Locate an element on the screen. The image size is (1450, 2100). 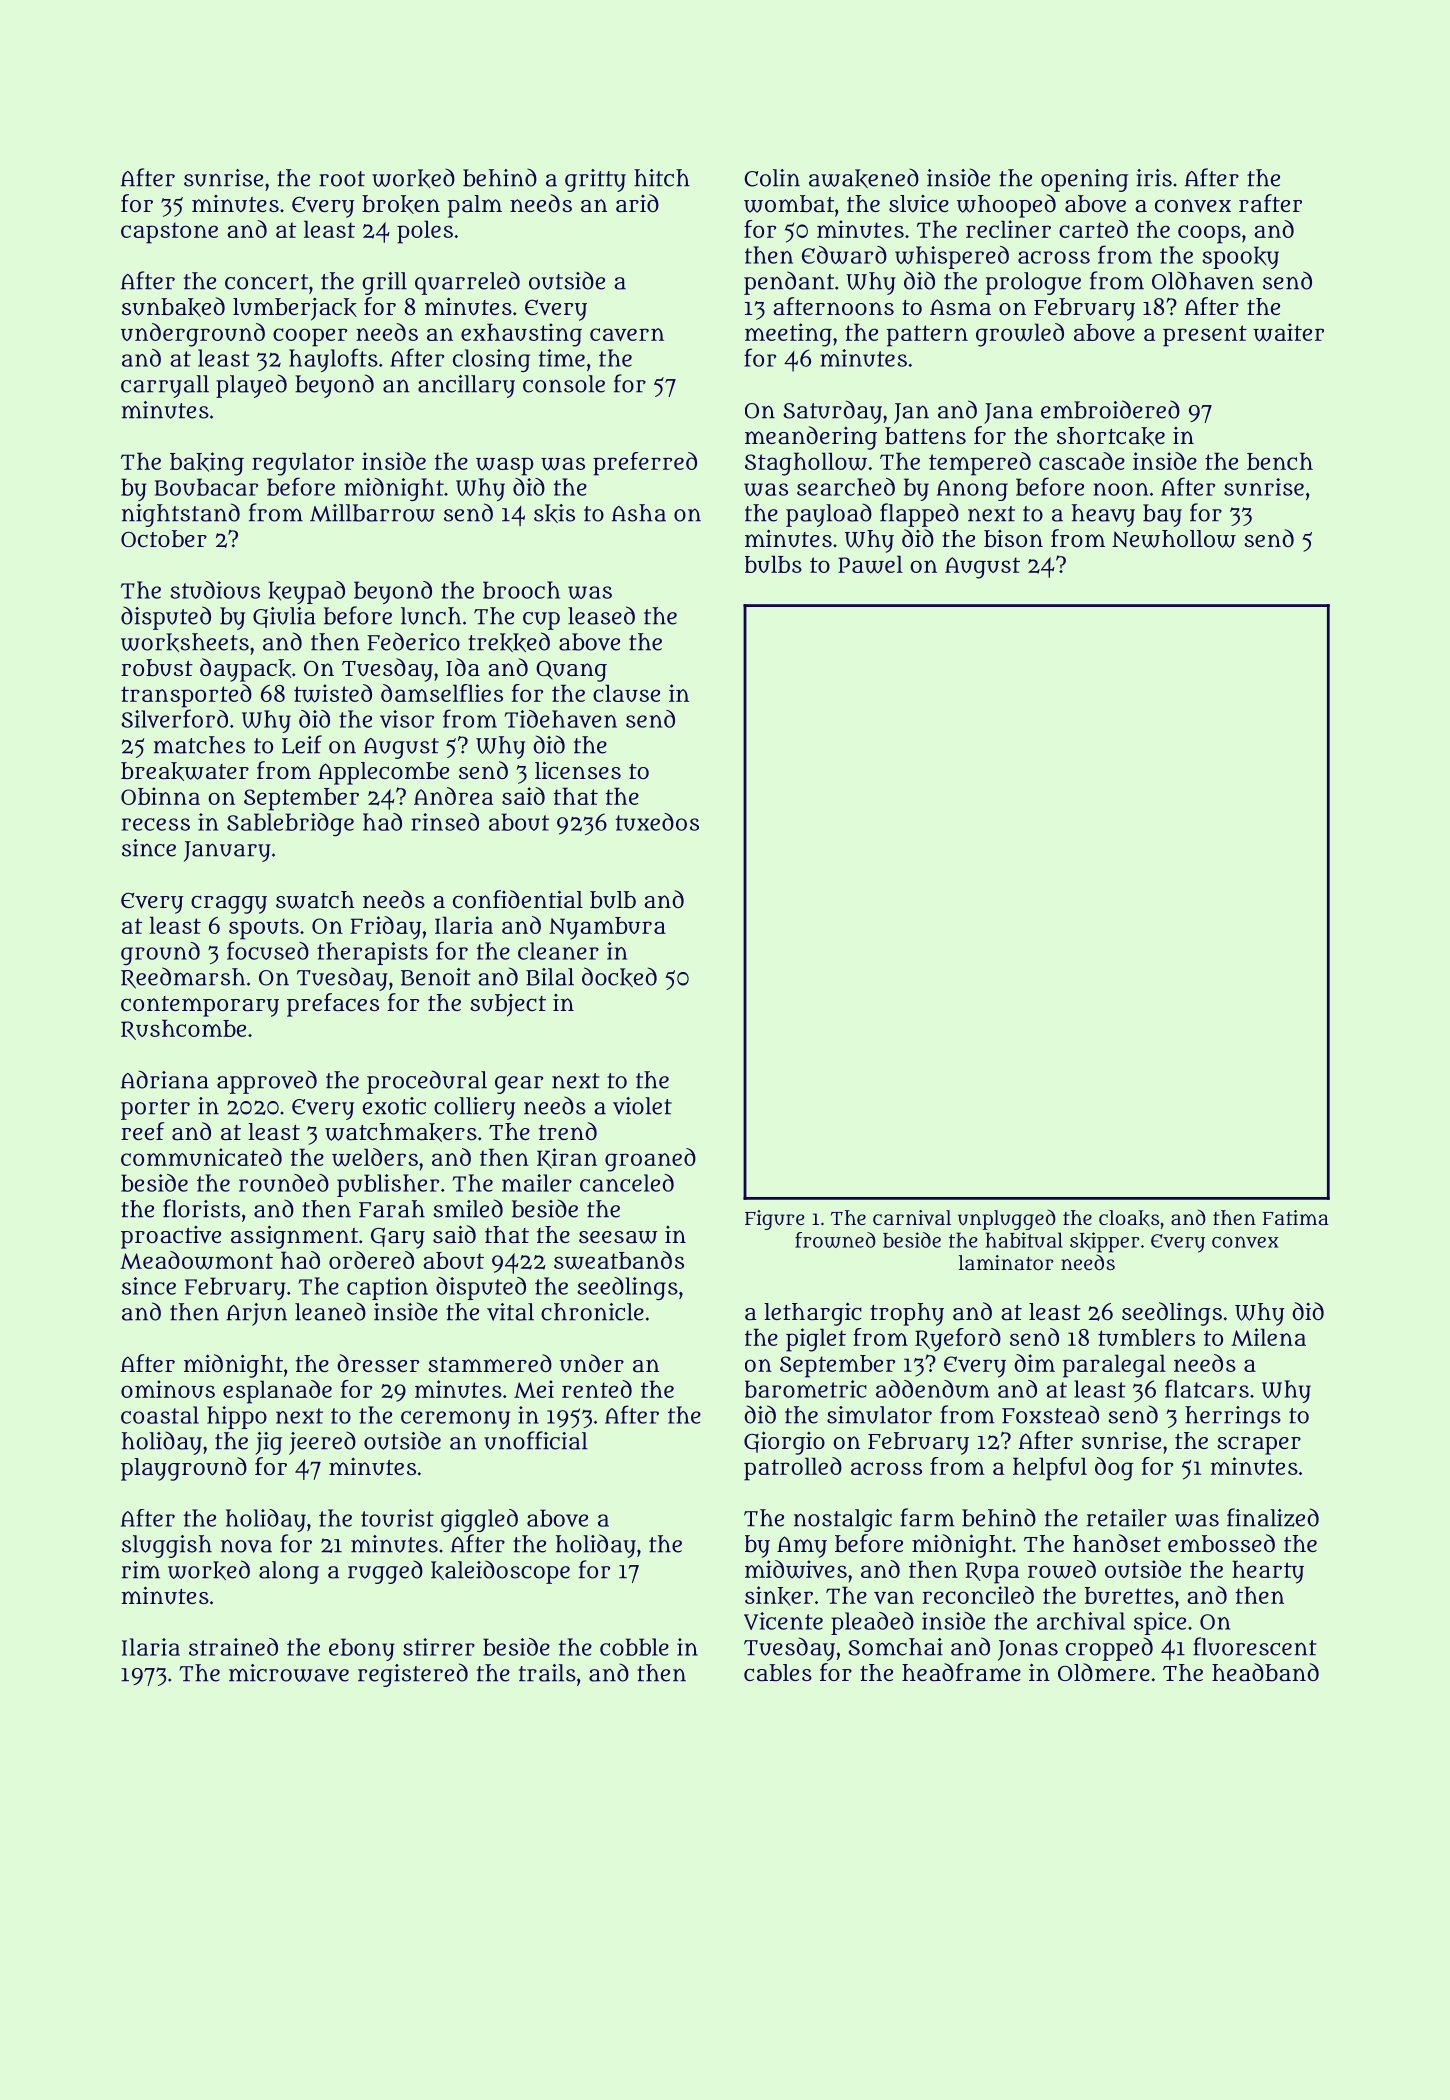
carnival is located at coordinates (912, 1217).
